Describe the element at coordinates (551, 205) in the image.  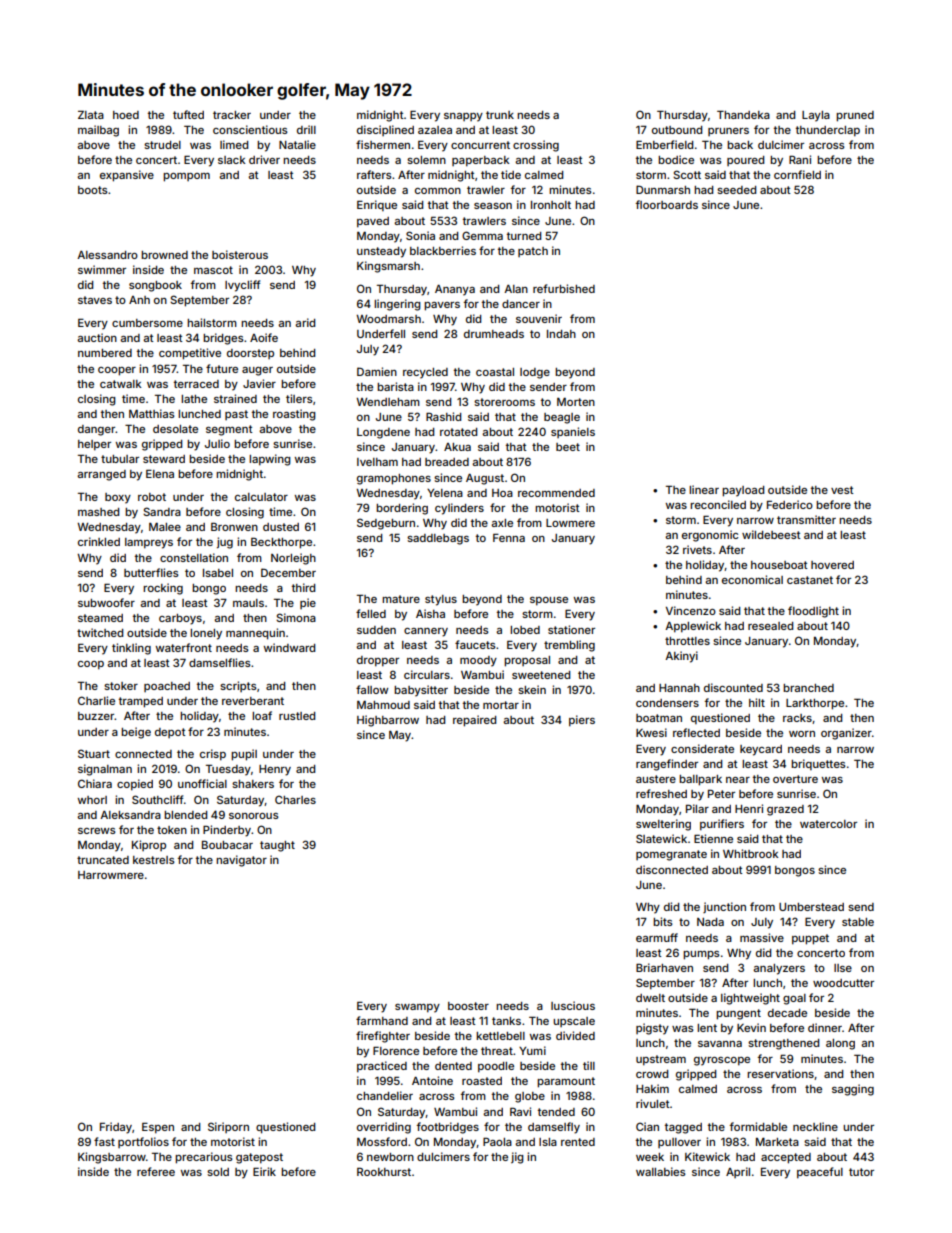
I see `Ironholt` at that location.
